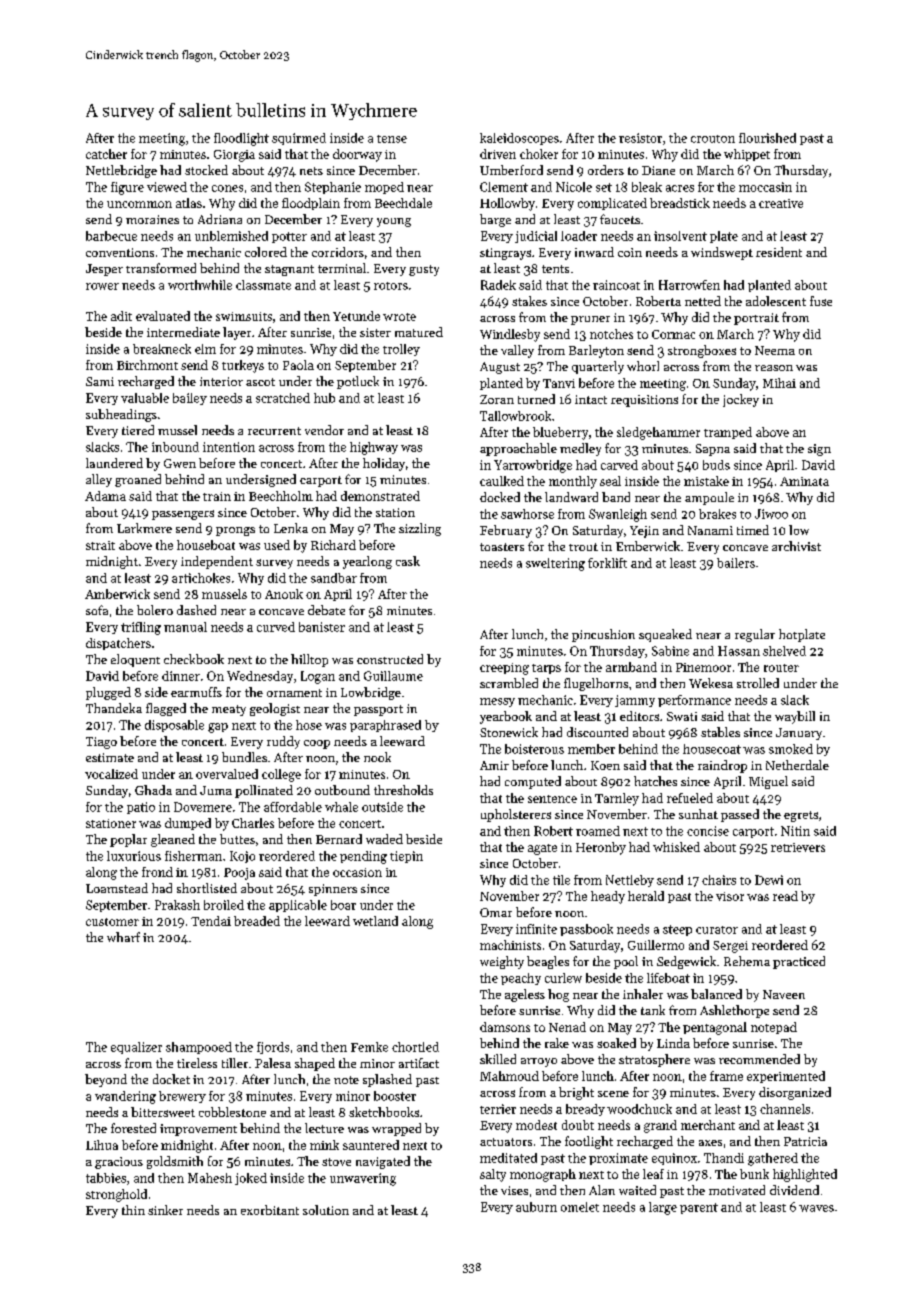  I want to click on whale, so click(341, 807).
